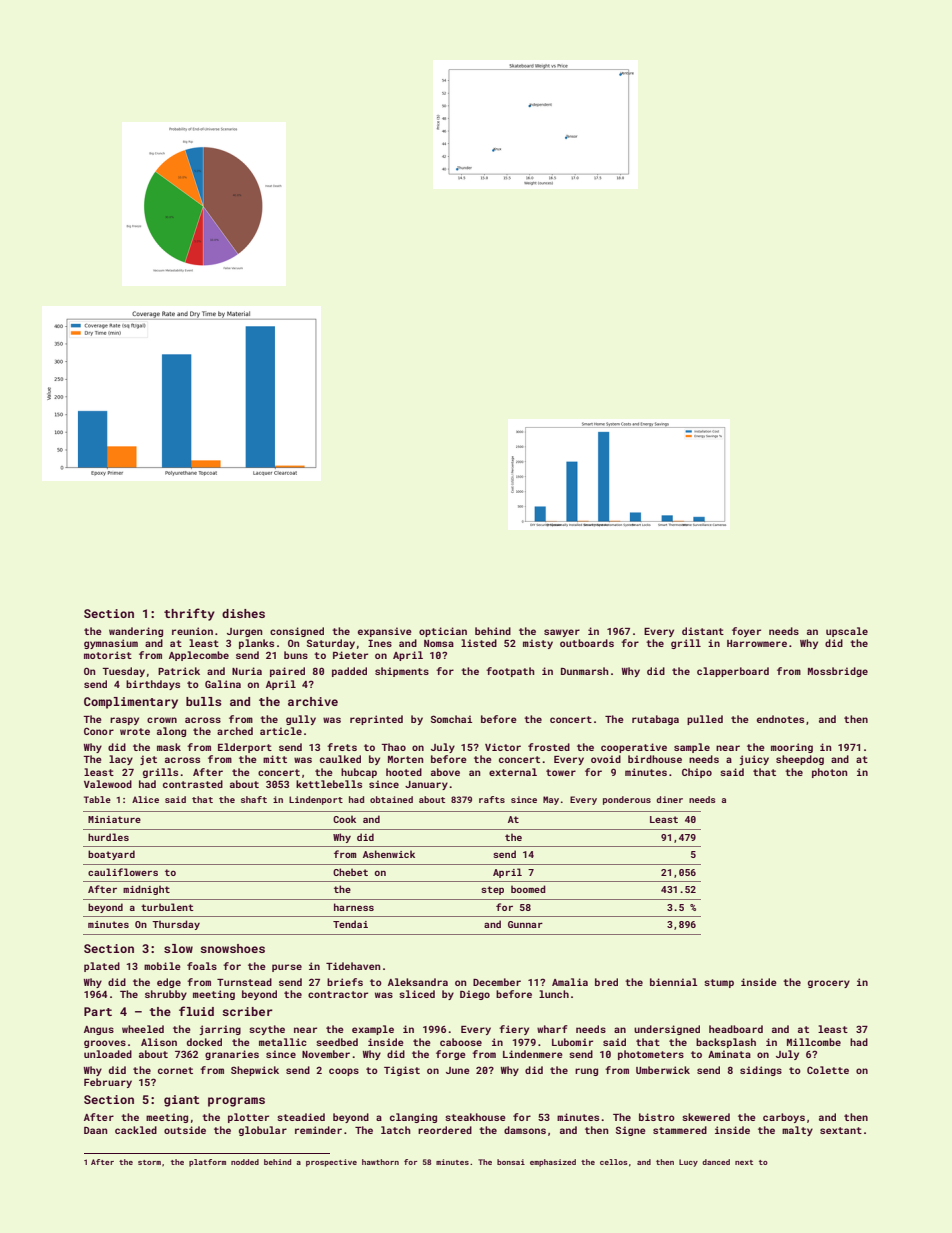 This document has width=952, height=1233. Describe the element at coordinates (350, 872) in the document. I see `Chebet` at that location.
